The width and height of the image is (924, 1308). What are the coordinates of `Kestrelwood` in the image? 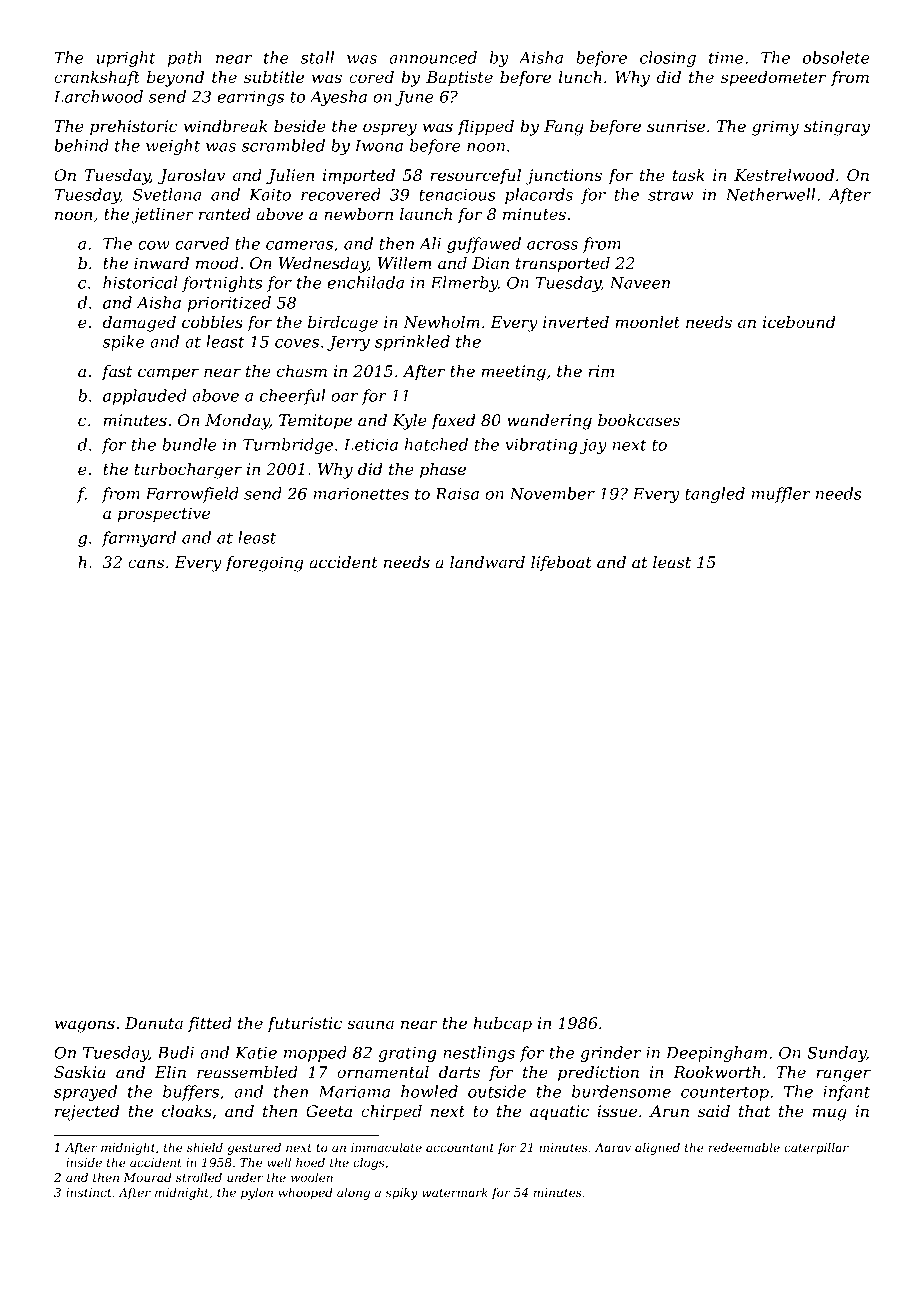 It's located at (784, 175).
